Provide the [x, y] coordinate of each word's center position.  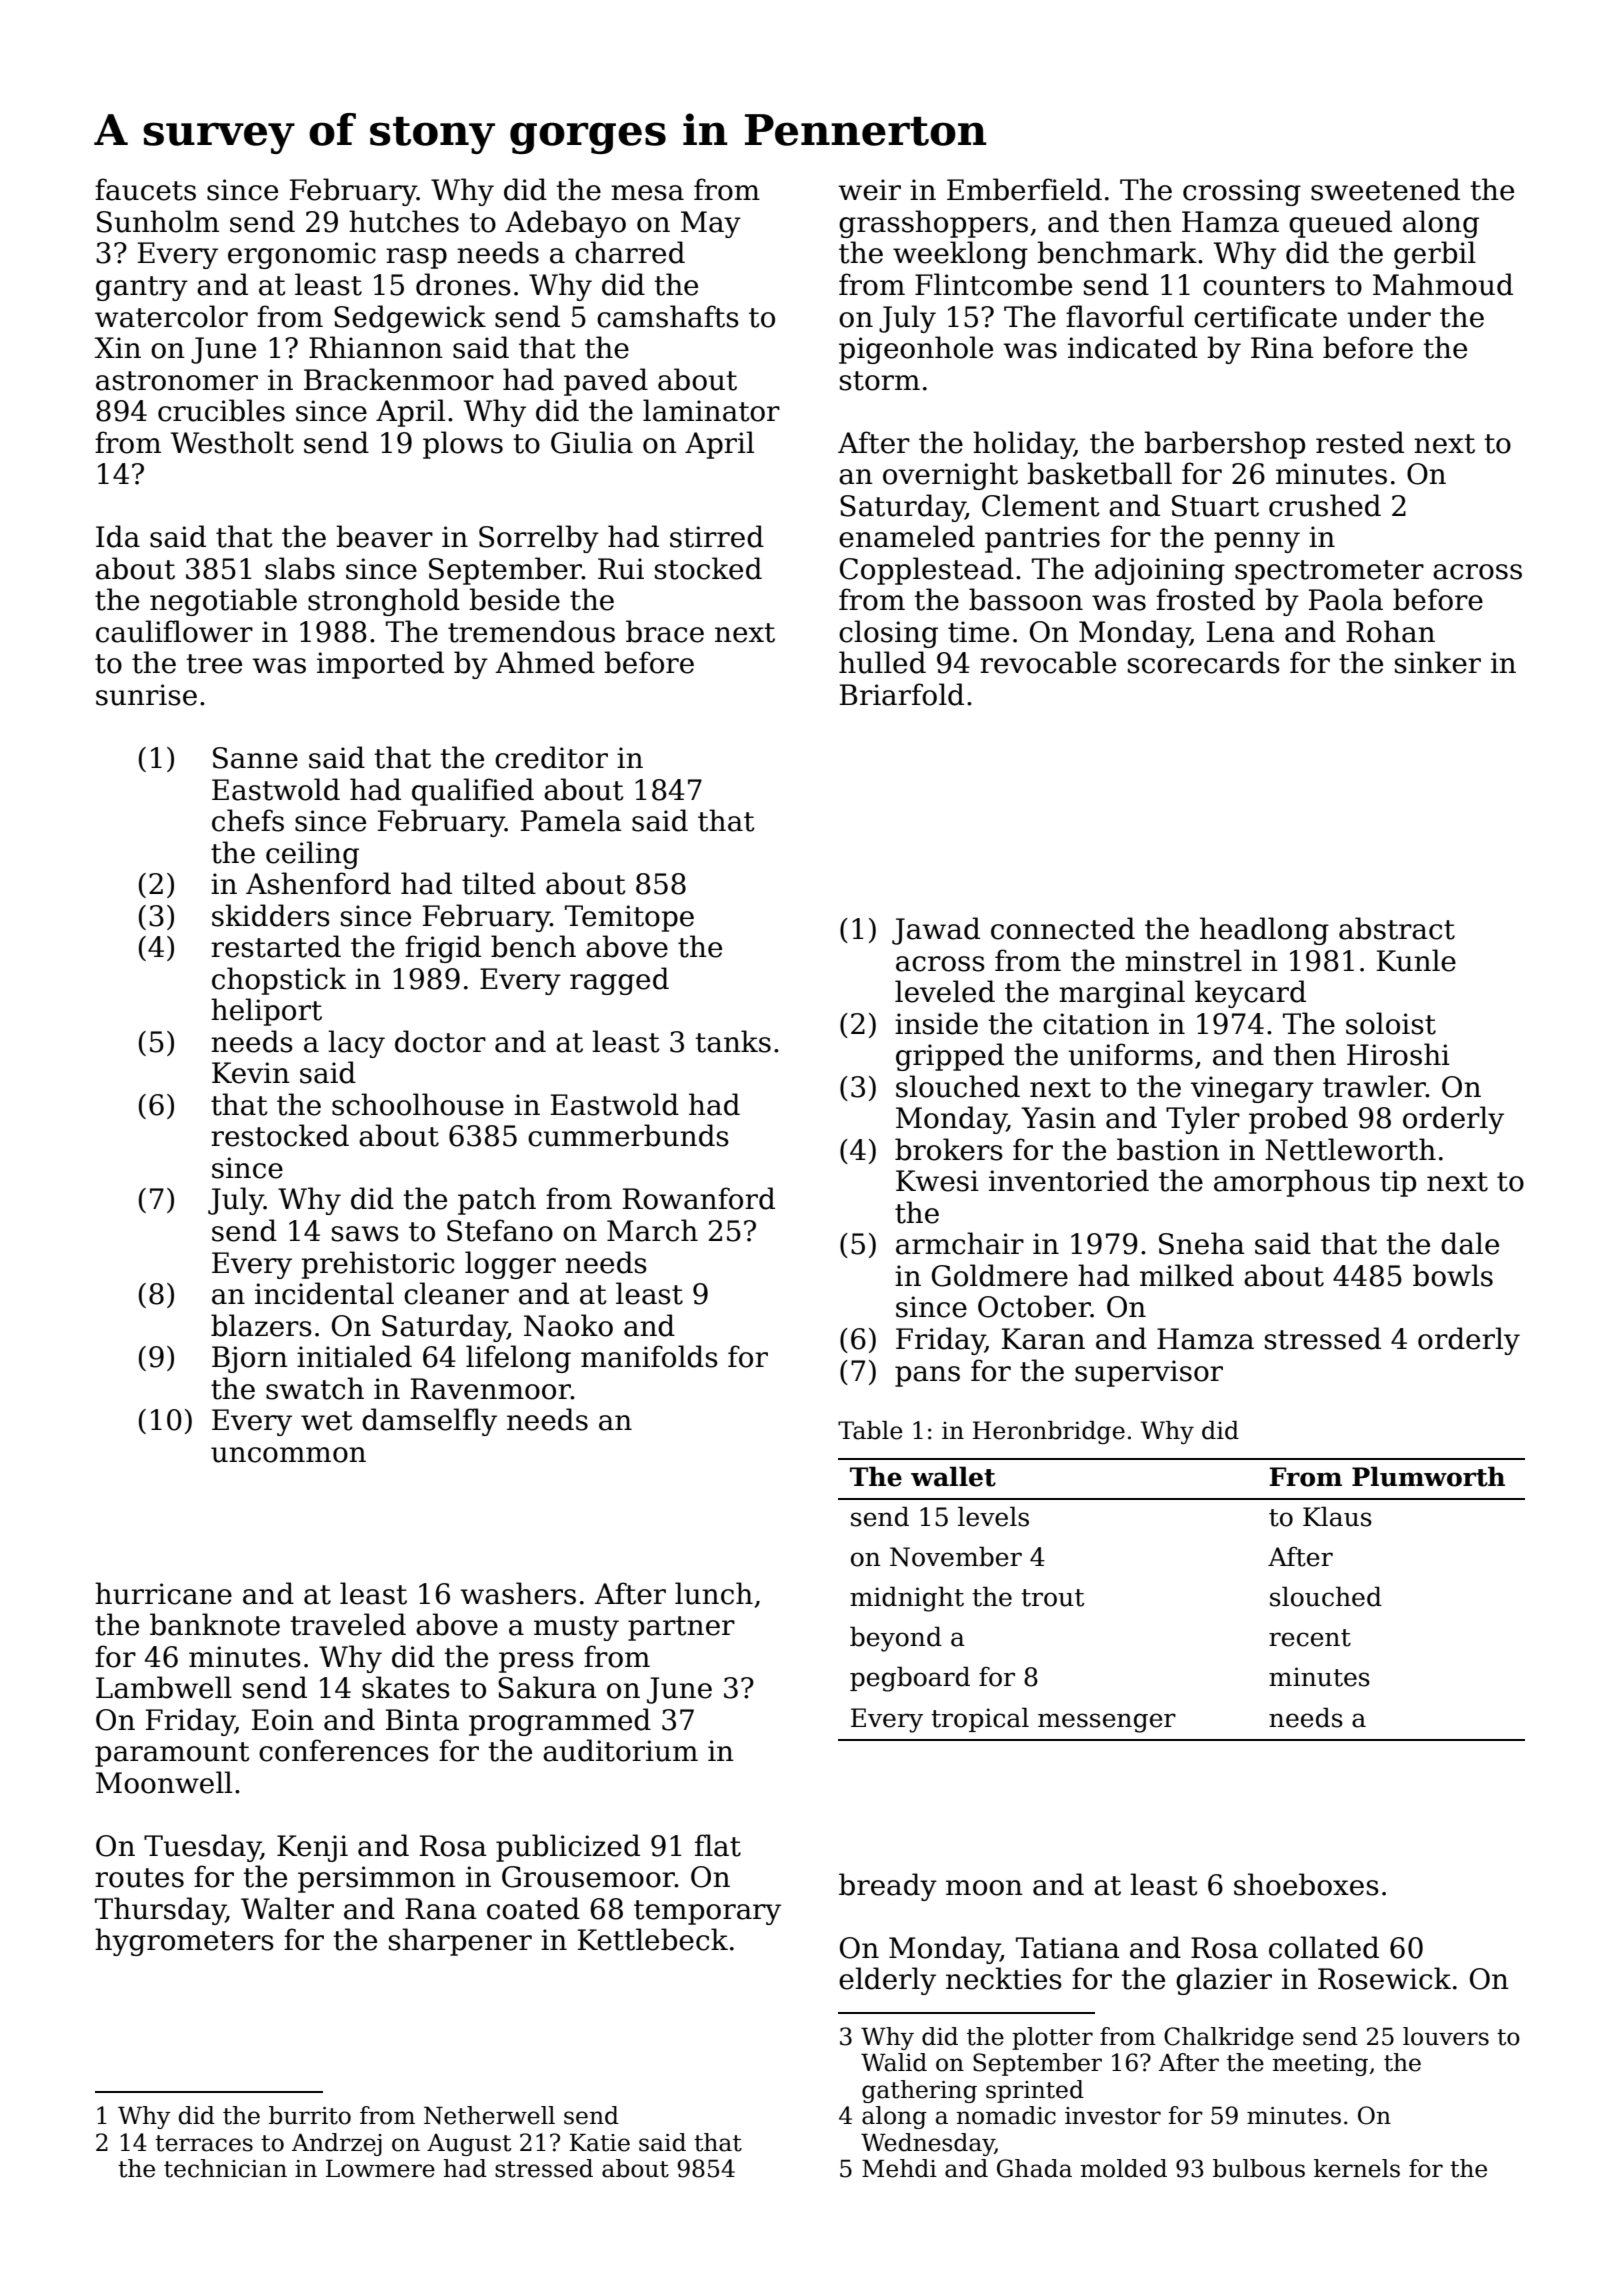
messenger [1107, 1723]
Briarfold [902, 694]
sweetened [1385, 189]
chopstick [279, 981]
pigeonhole [916, 350]
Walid [894, 2062]
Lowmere [380, 2168]
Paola [1346, 599]
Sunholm [158, 221]
